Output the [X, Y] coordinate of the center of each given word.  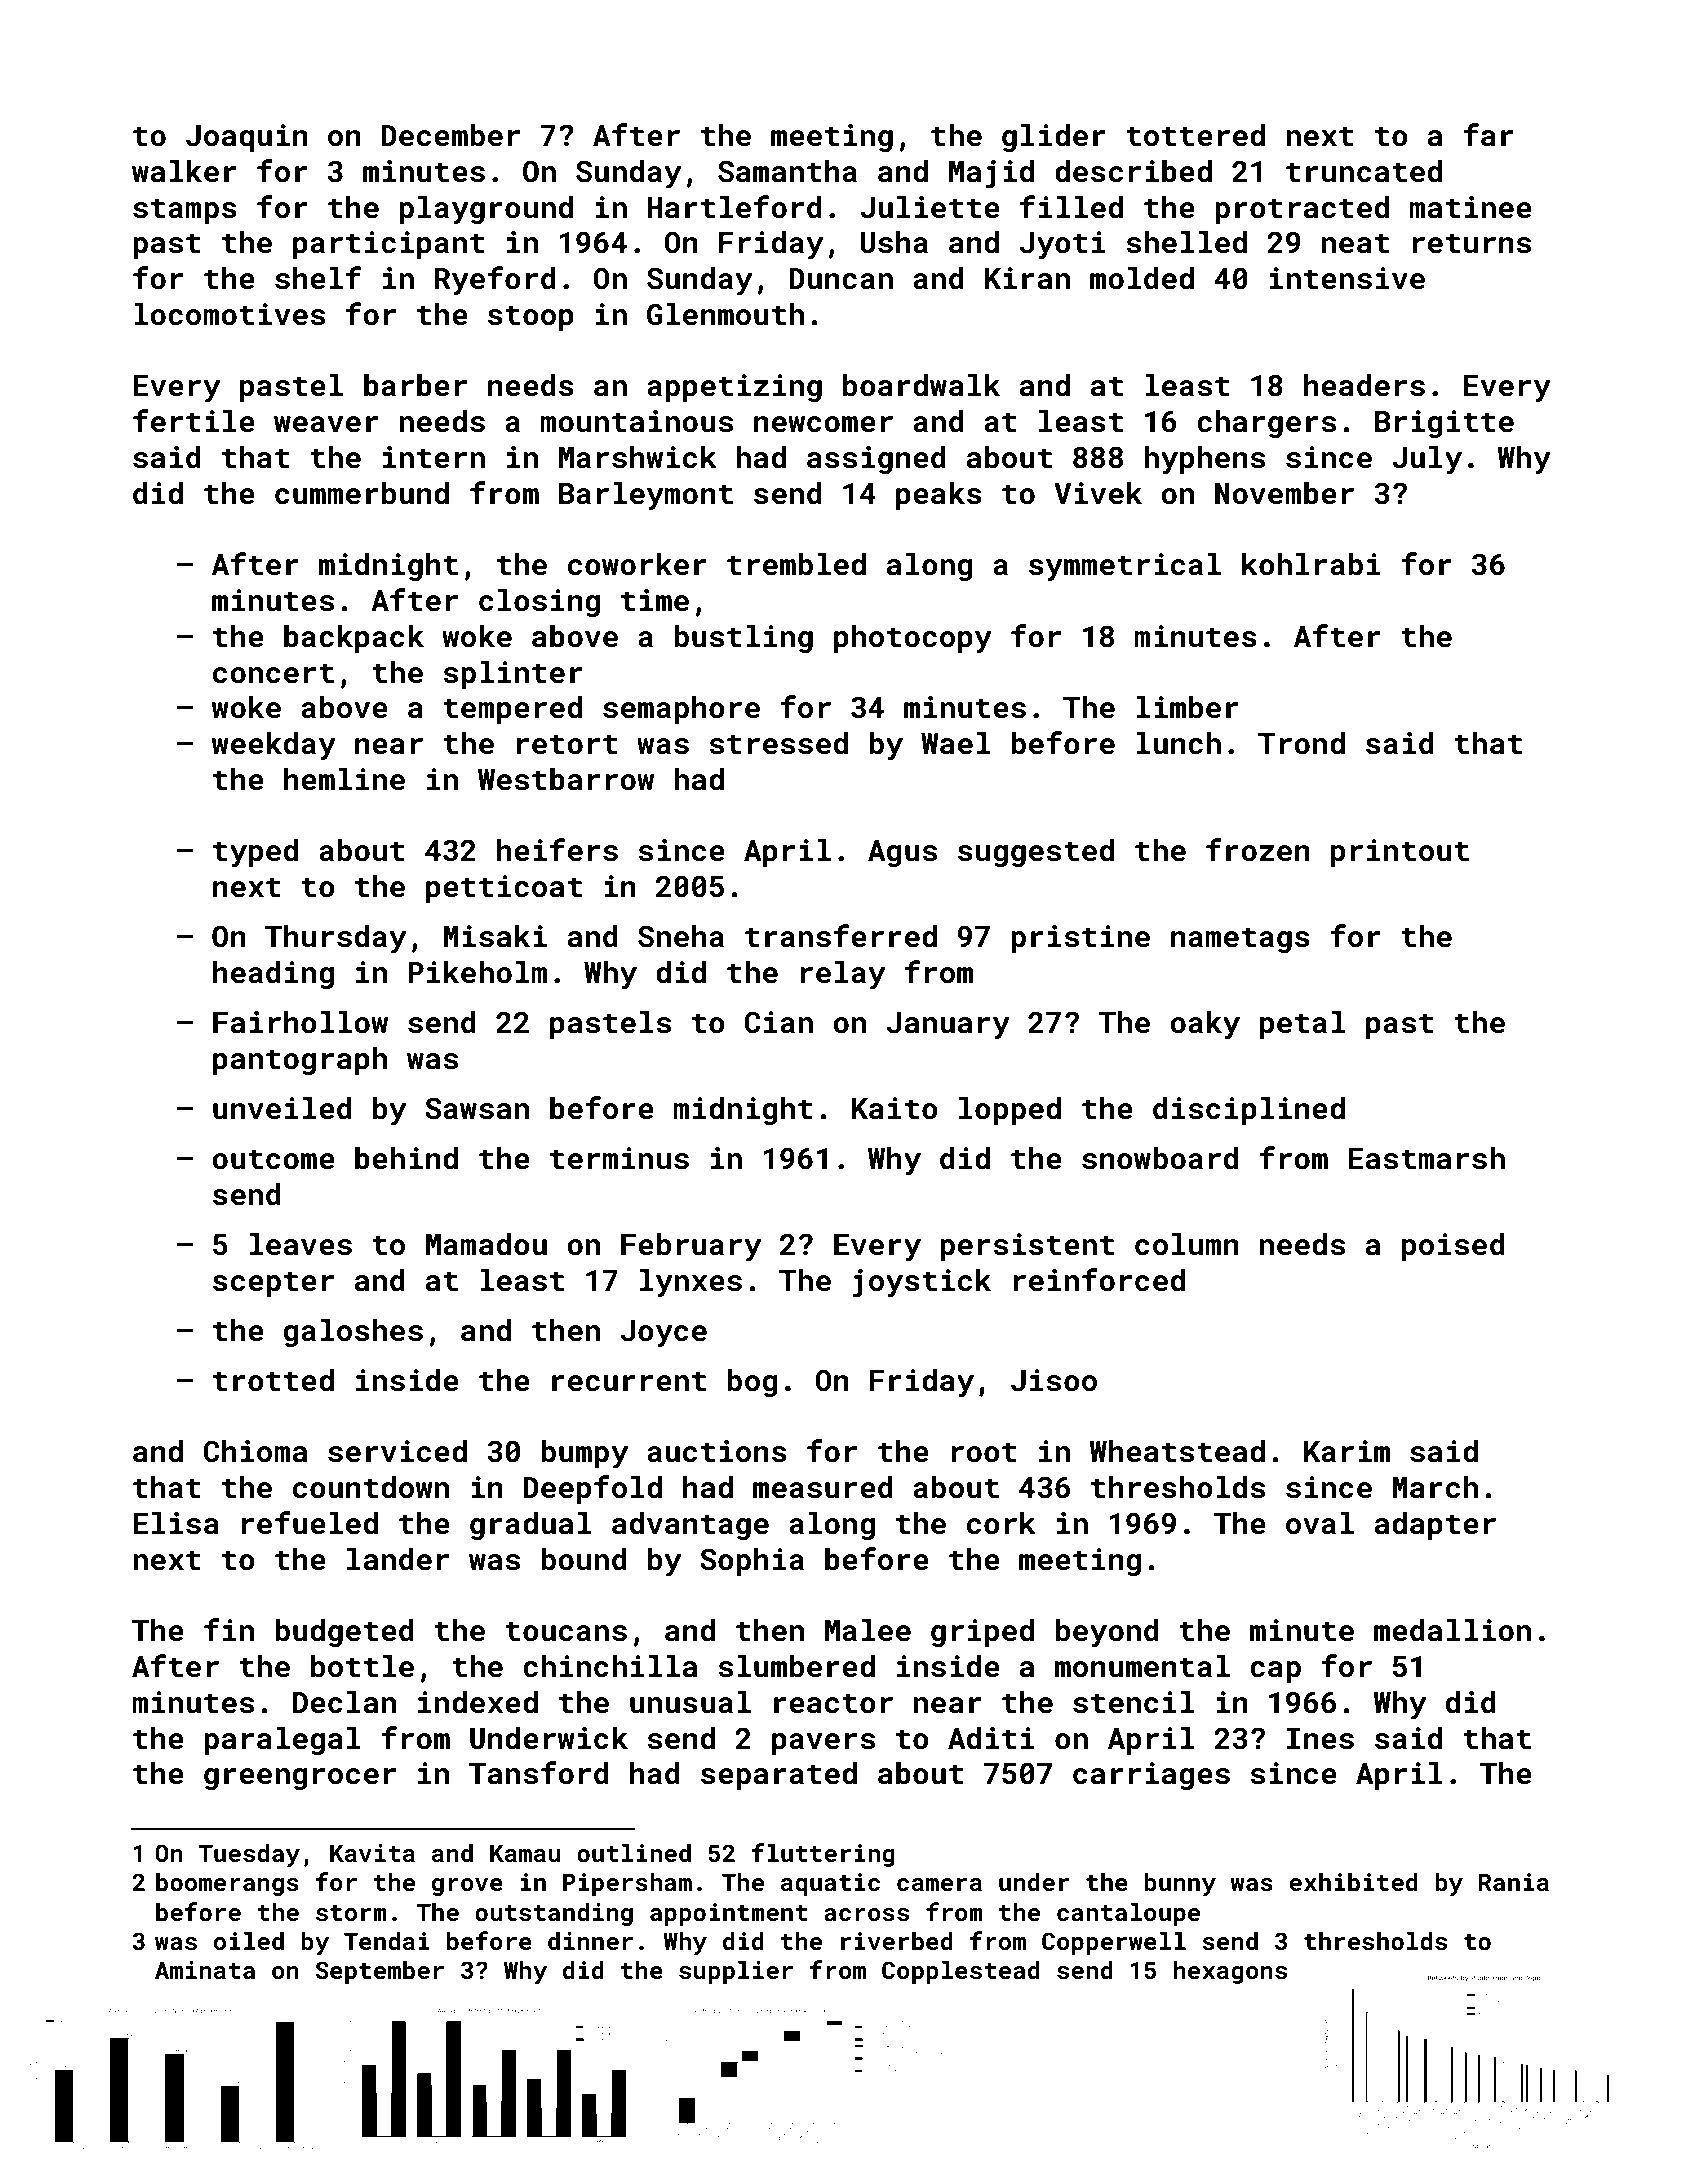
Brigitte [1444, 424]
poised [1453, 1247]
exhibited [1353, 1882]
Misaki [495, 936]
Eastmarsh [1426, 1158]
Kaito [895, 1108]
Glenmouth [725, 314]
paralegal [282, 1741]
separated [779, 1776]
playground [486, 210]
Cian [778, 1022]
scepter [273, 1284]
